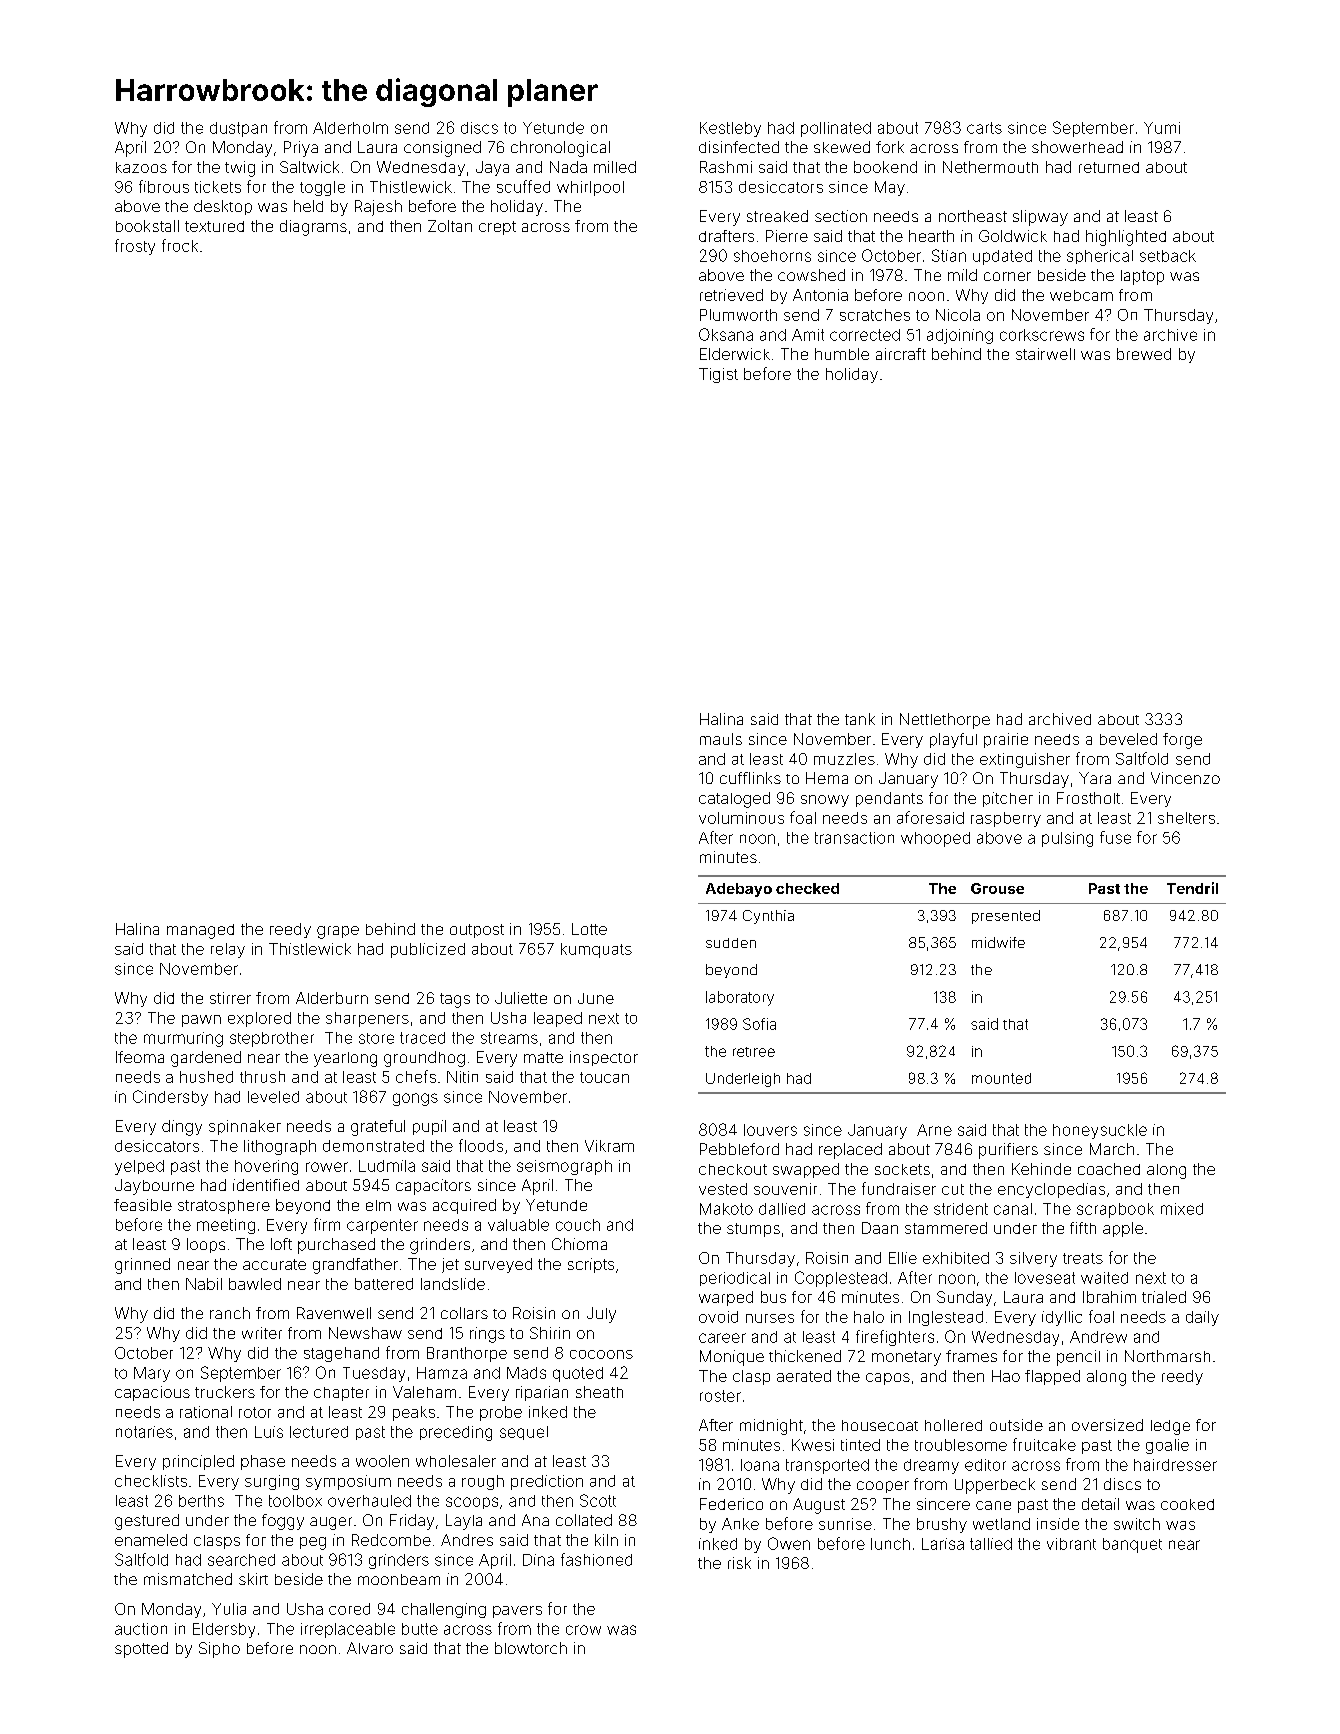 This image has height=1734, width=1340. What do you see at coordinates (564, 1167) in the image?
I see `seismograph` at bounding box center [564, 1167].
